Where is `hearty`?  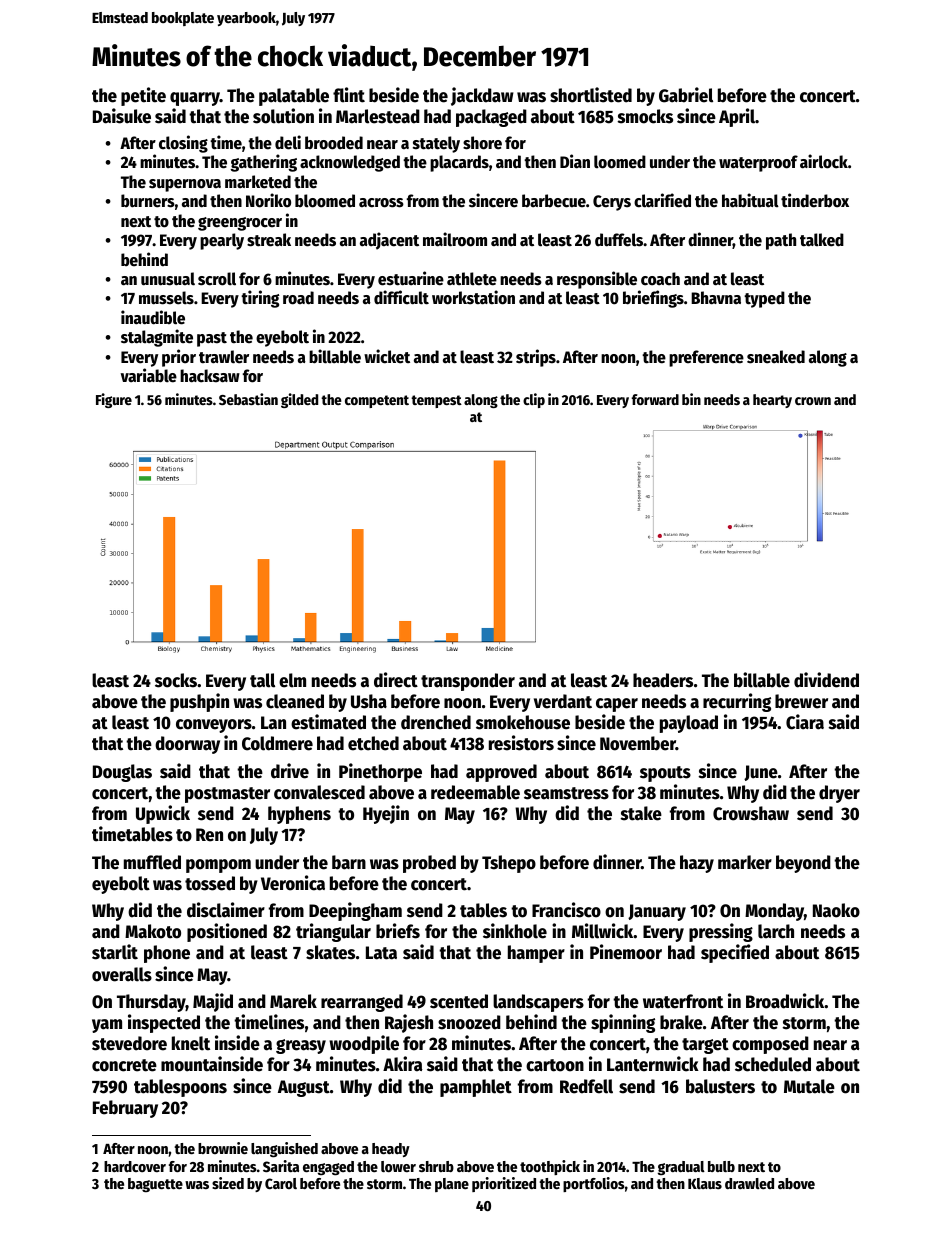 hearty is located at coordinates (772, 401).
